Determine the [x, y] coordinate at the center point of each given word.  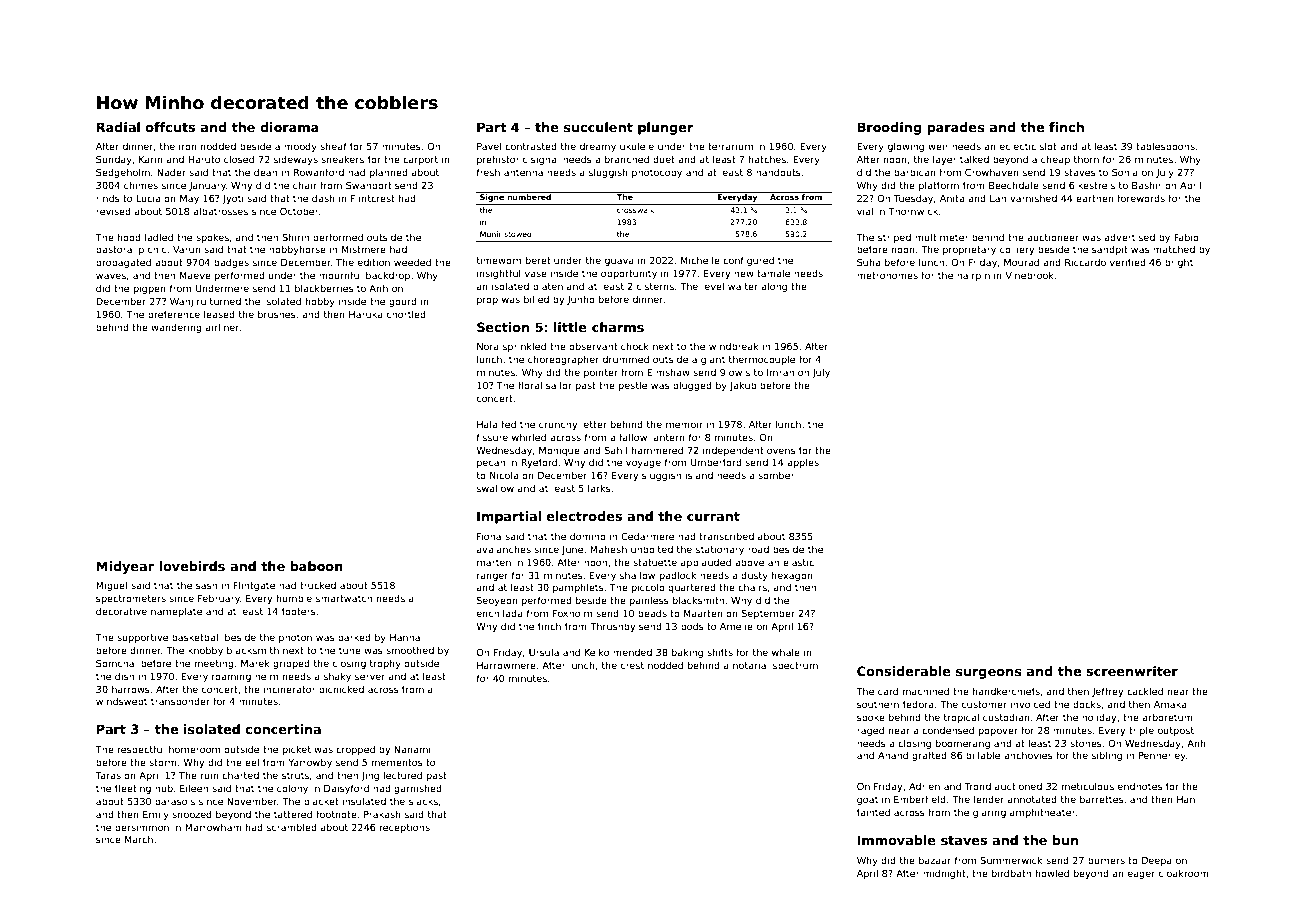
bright [1179, 263]
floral [530, 385]
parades [956, 128]
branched [627, 159]
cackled [1145, 691]
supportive [142, 638]
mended [632, 652]
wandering [176, 328]
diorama [289, 127]
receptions [405, 828]
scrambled [292, 827]
